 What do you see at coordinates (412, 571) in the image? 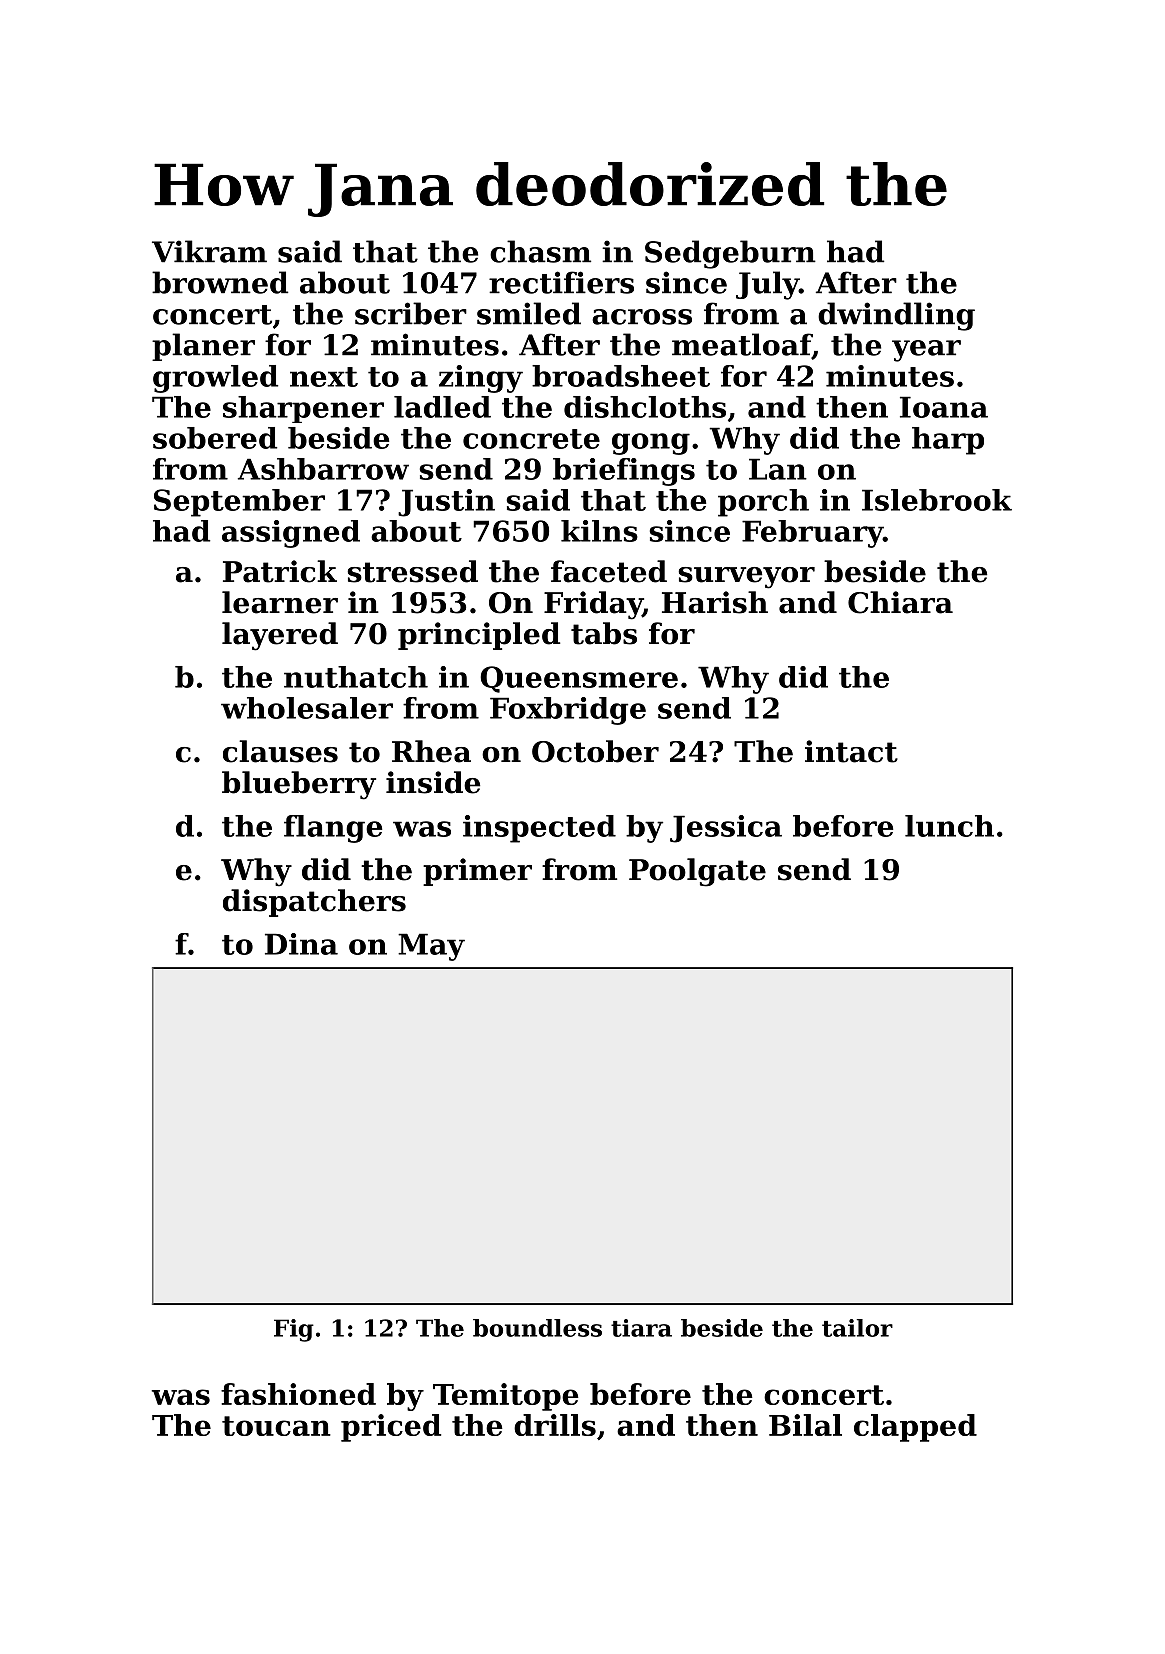
I see `stressed` at bounding box center [412, 571].
